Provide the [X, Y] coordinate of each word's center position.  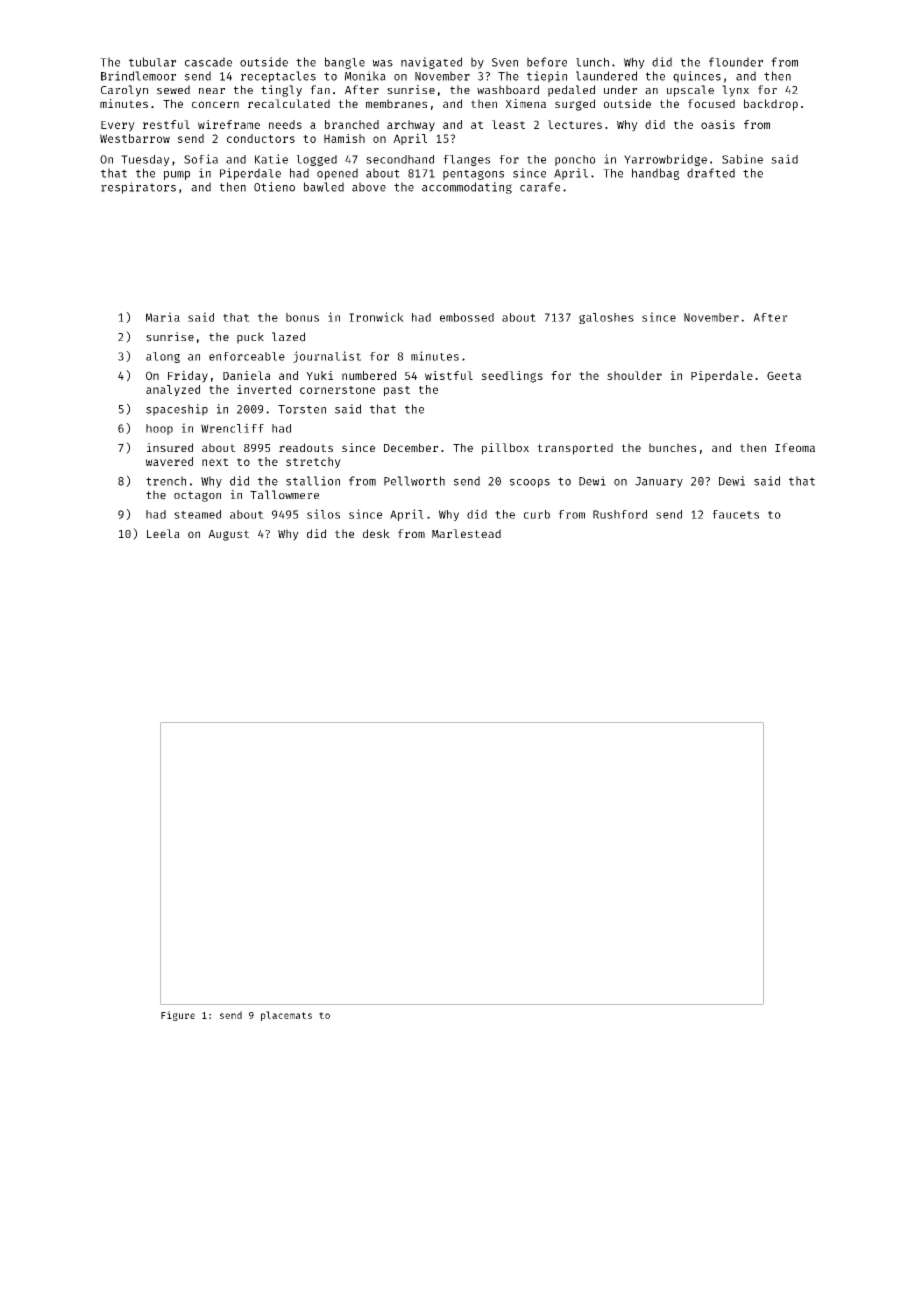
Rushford [620, 514]
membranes [396, 103]
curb [537, 514]
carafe [540, 187]
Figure [178, 1016]
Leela [163, 533]
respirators [138, 188]
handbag [655, 174]
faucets [735, 514]
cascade [208, 62]
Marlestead [466, 533]
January [659, 482]
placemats [286, 1016]
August [228, 535]
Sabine [742, 159]
